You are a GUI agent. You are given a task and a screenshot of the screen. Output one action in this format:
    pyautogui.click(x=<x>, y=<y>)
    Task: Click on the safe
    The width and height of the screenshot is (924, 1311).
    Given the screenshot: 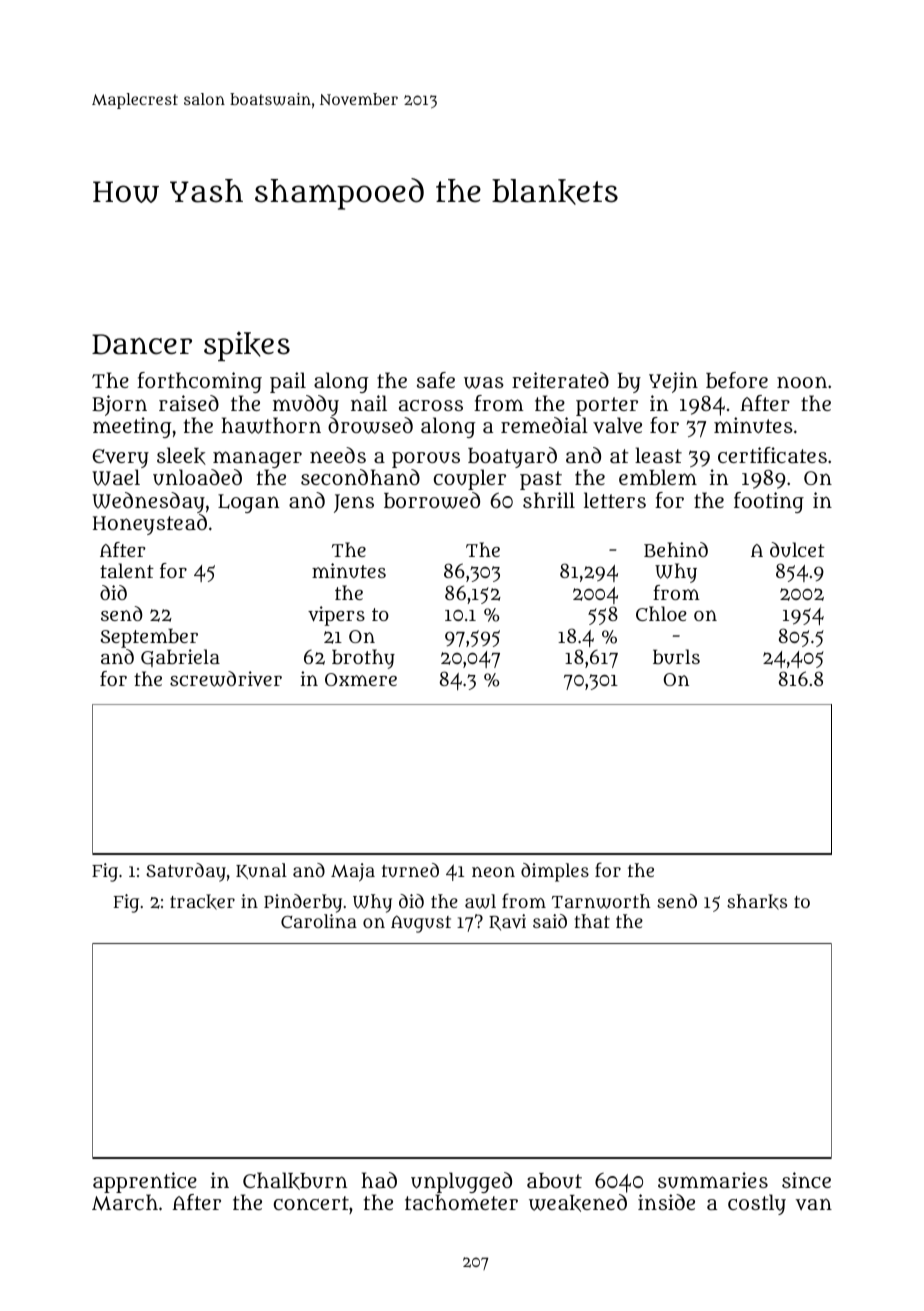 What is the action you would take?
    pyautogui.click(x=436, y=380)
